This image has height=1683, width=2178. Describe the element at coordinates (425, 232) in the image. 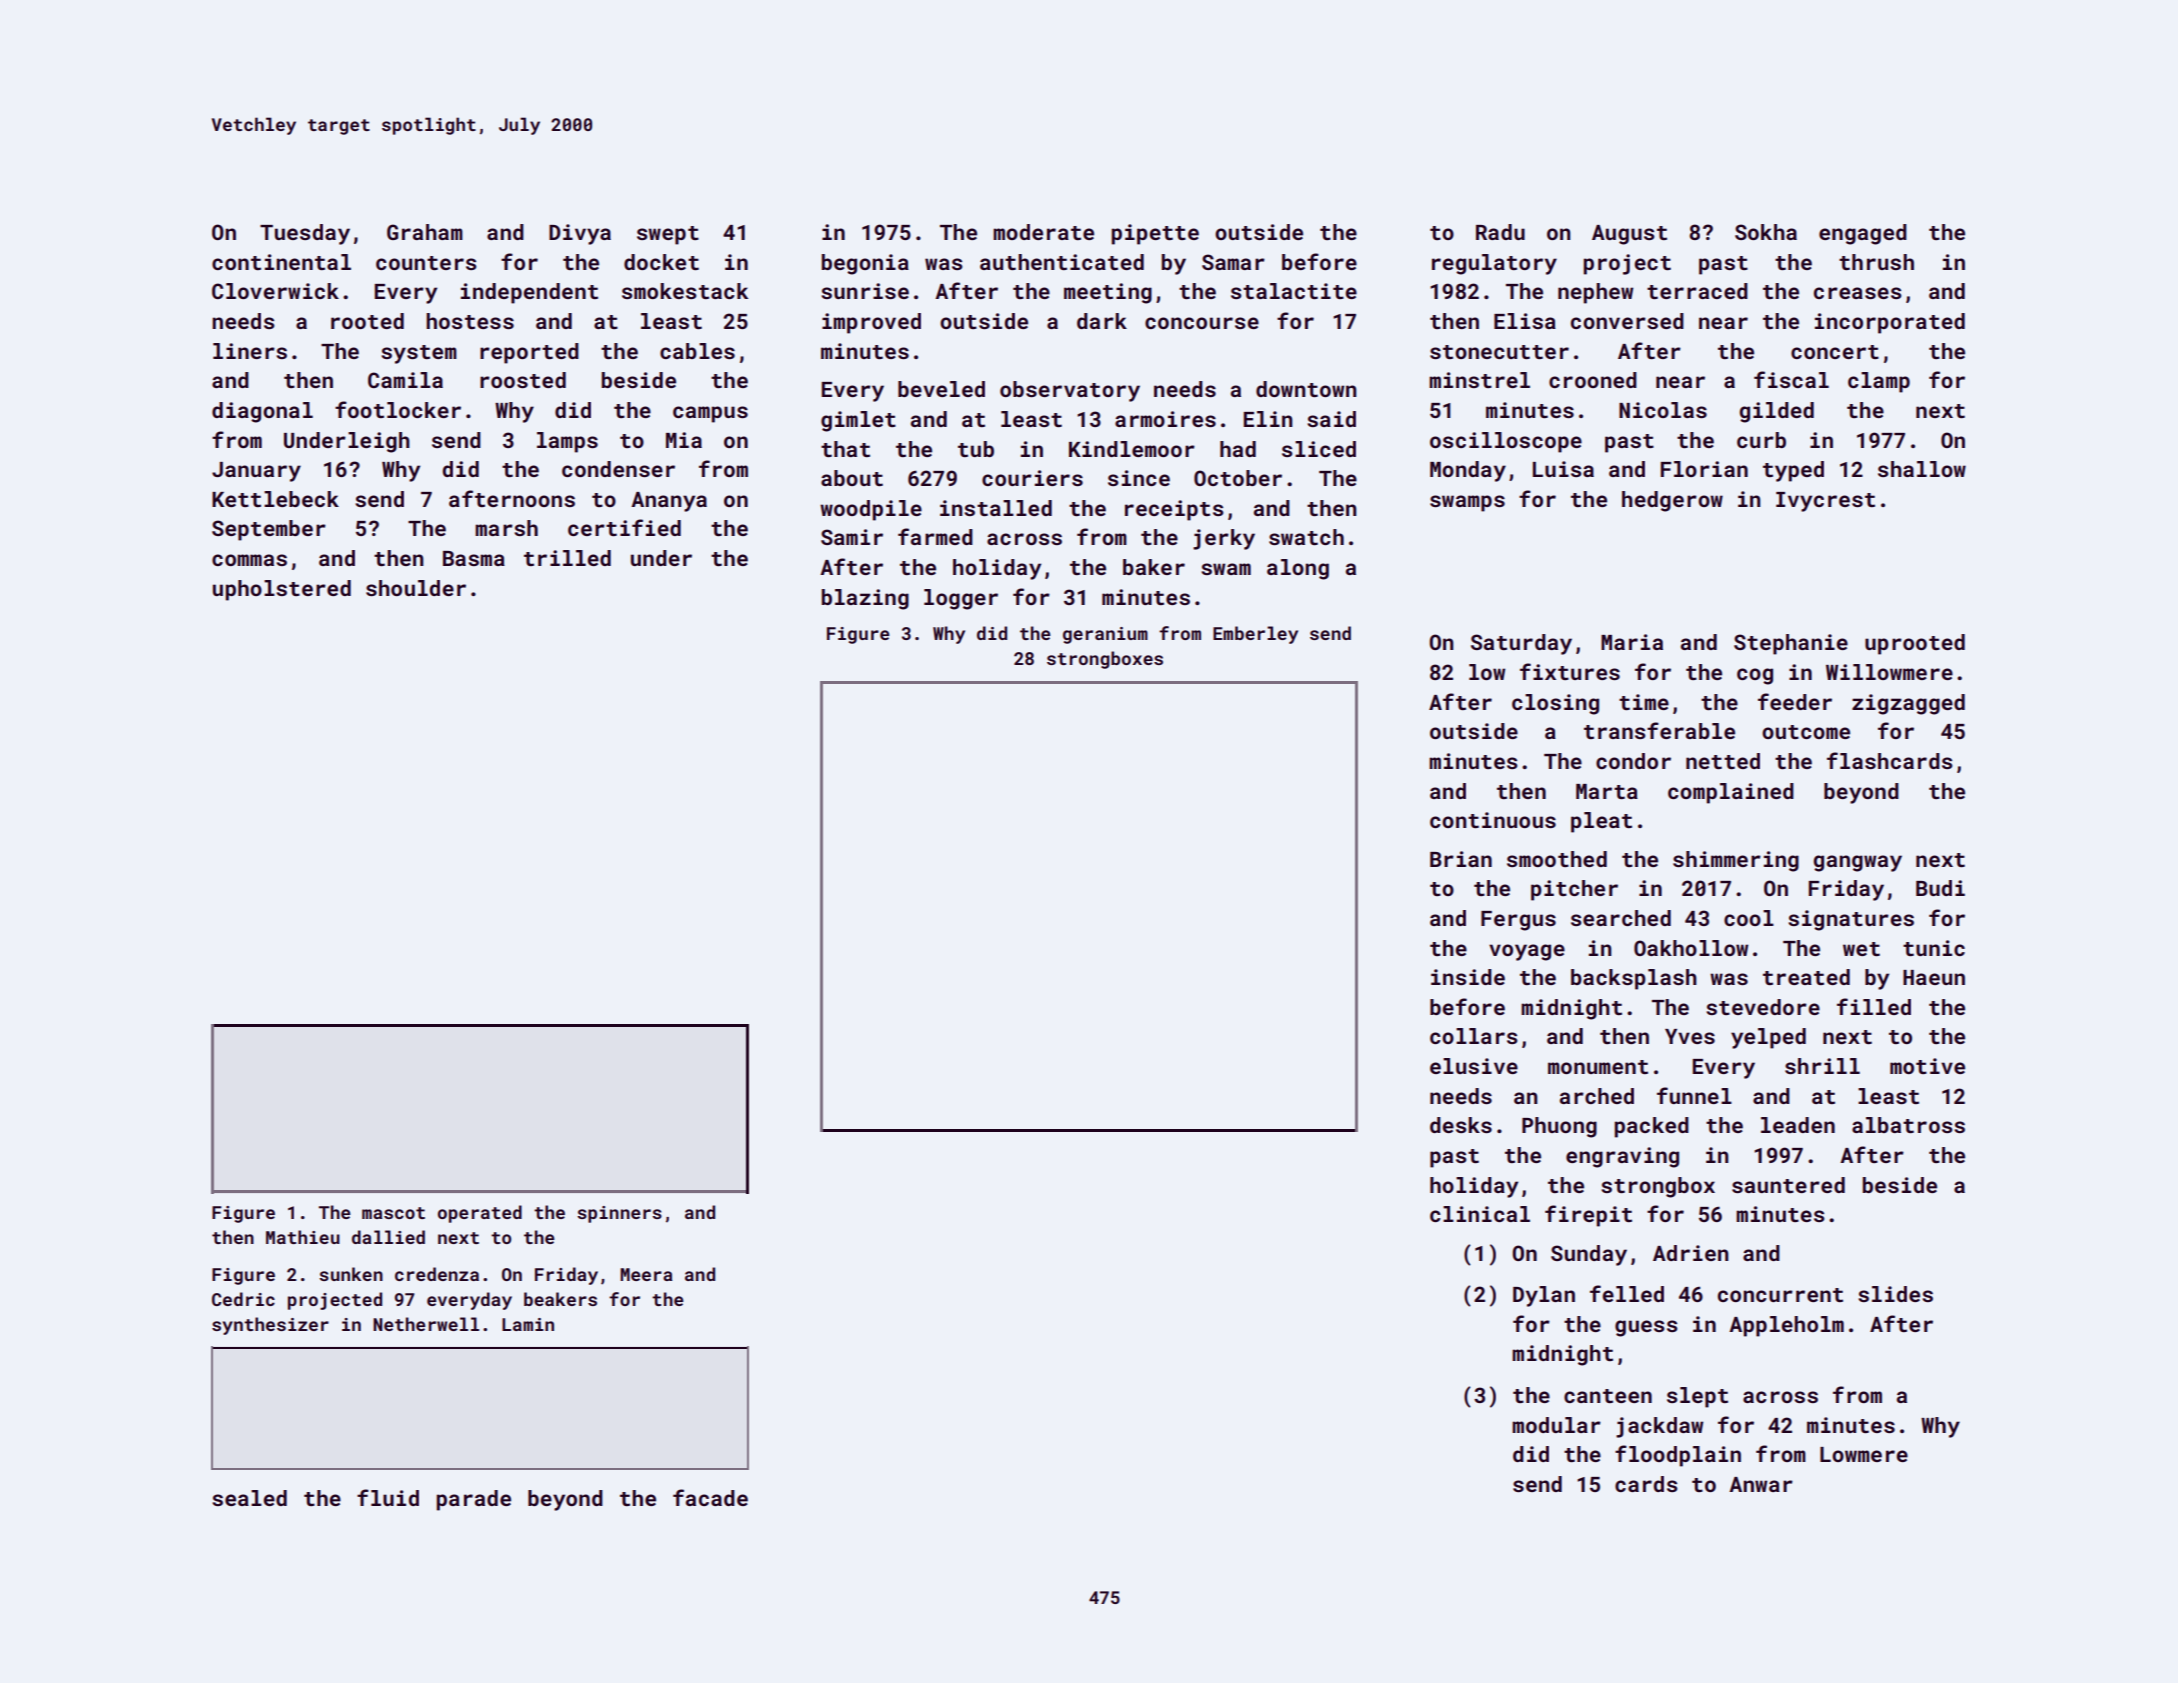

I see `Graham` at that location.
